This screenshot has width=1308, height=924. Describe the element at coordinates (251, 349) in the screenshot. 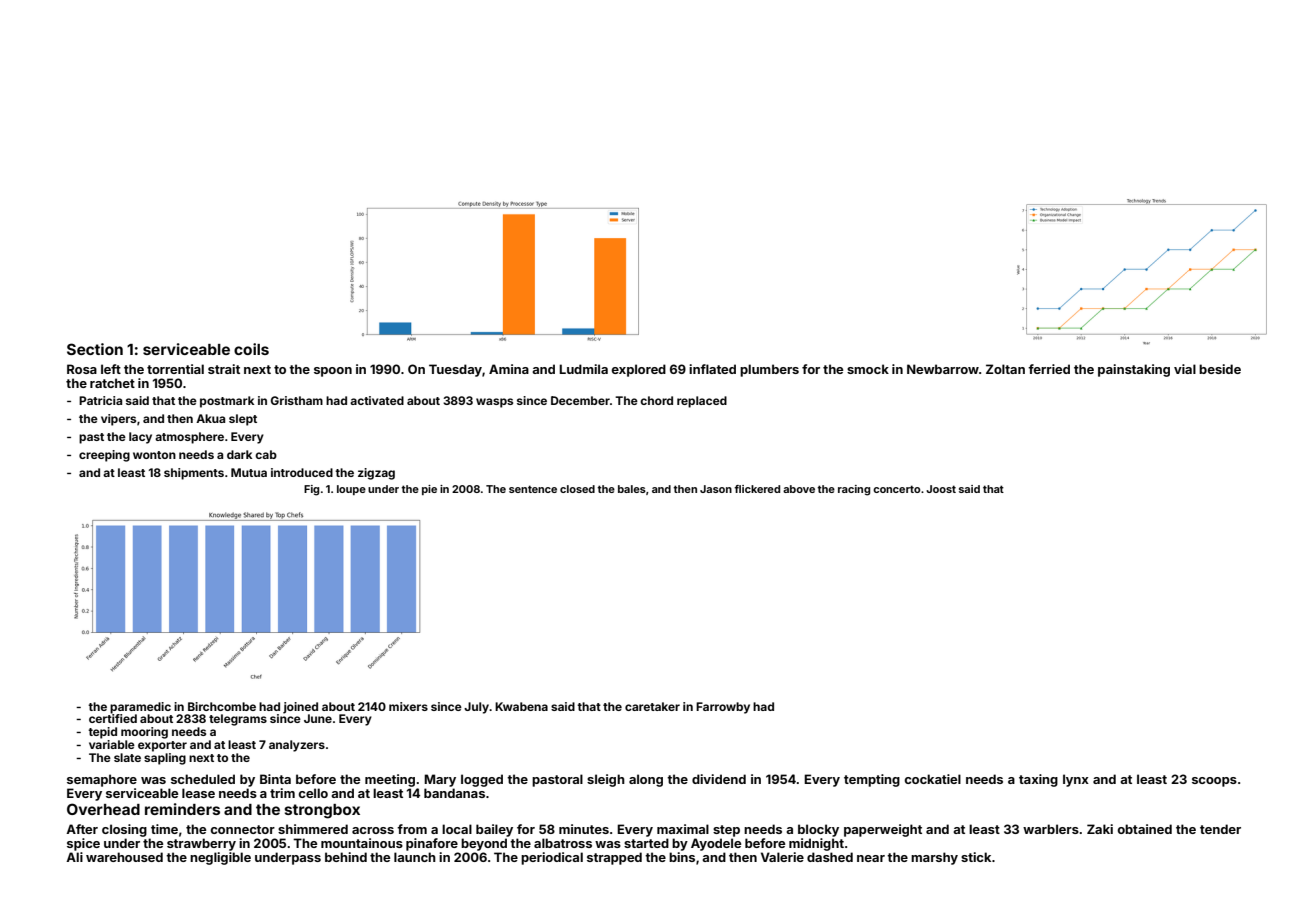

I see `coils` at that location.
